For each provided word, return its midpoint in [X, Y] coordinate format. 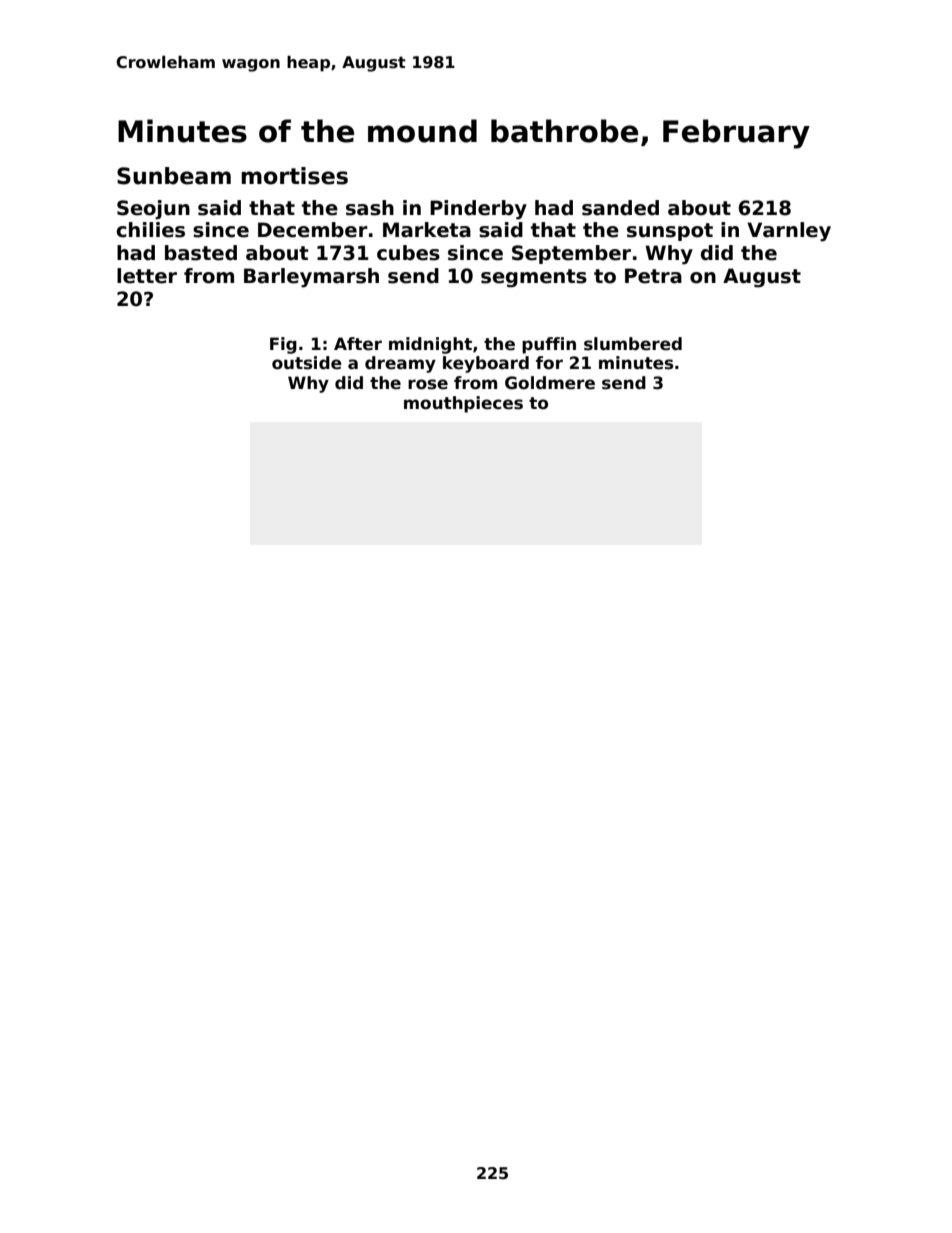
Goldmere [550, 383]
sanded [620, 208]
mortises [294, 176]
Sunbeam [174, 176]
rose [428, 384]
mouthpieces [463, 404]
